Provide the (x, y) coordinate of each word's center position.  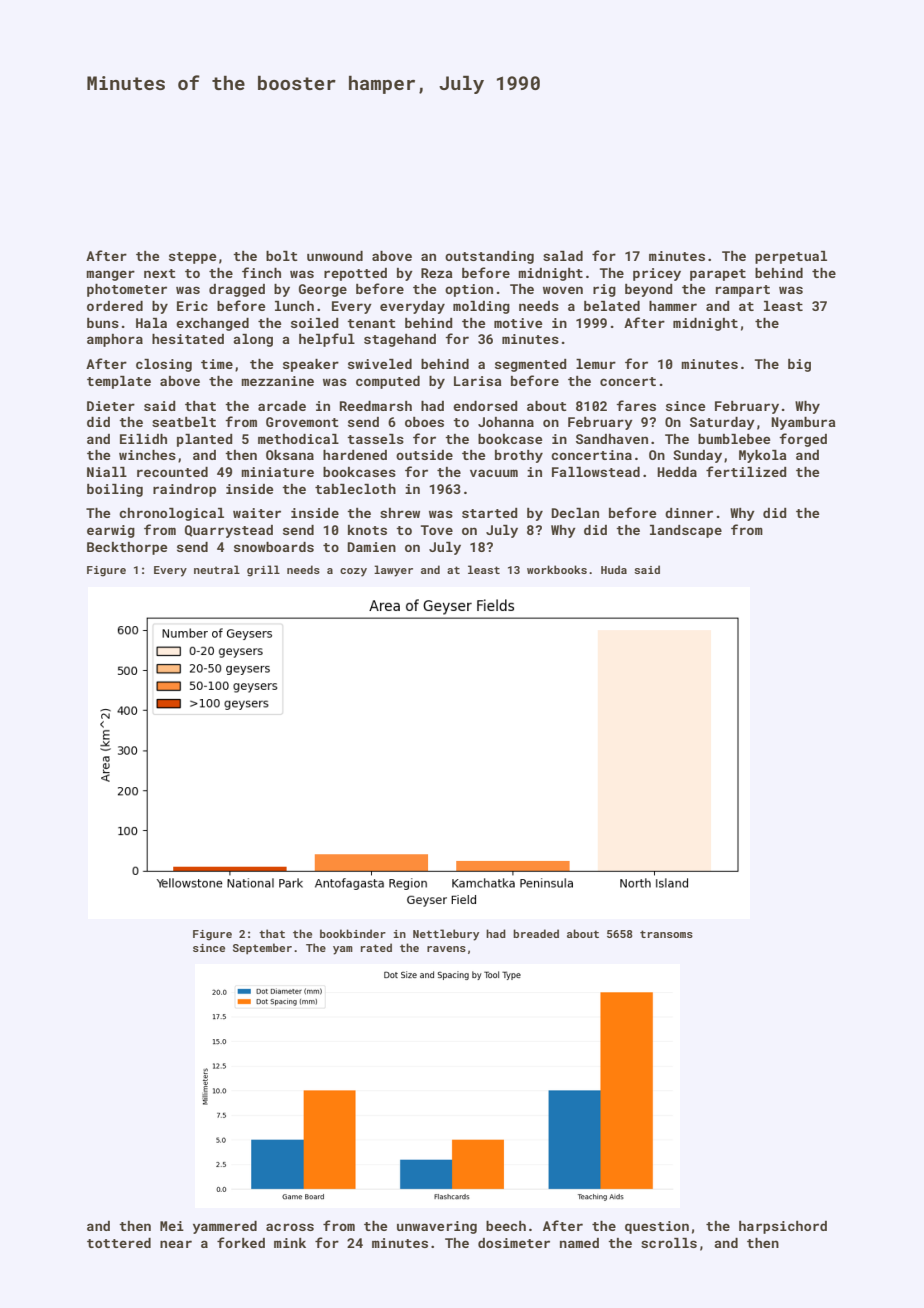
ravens (446, 949)
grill (263, 571)
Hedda (677, 472)
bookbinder (353, 933)
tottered (119, 1243)
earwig (111, 531)
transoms (666, 934)
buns (103, 323)
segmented (531, 365)
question (657, 1227)
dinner (689, 513)
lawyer (393, 571)
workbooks (557, 569)
